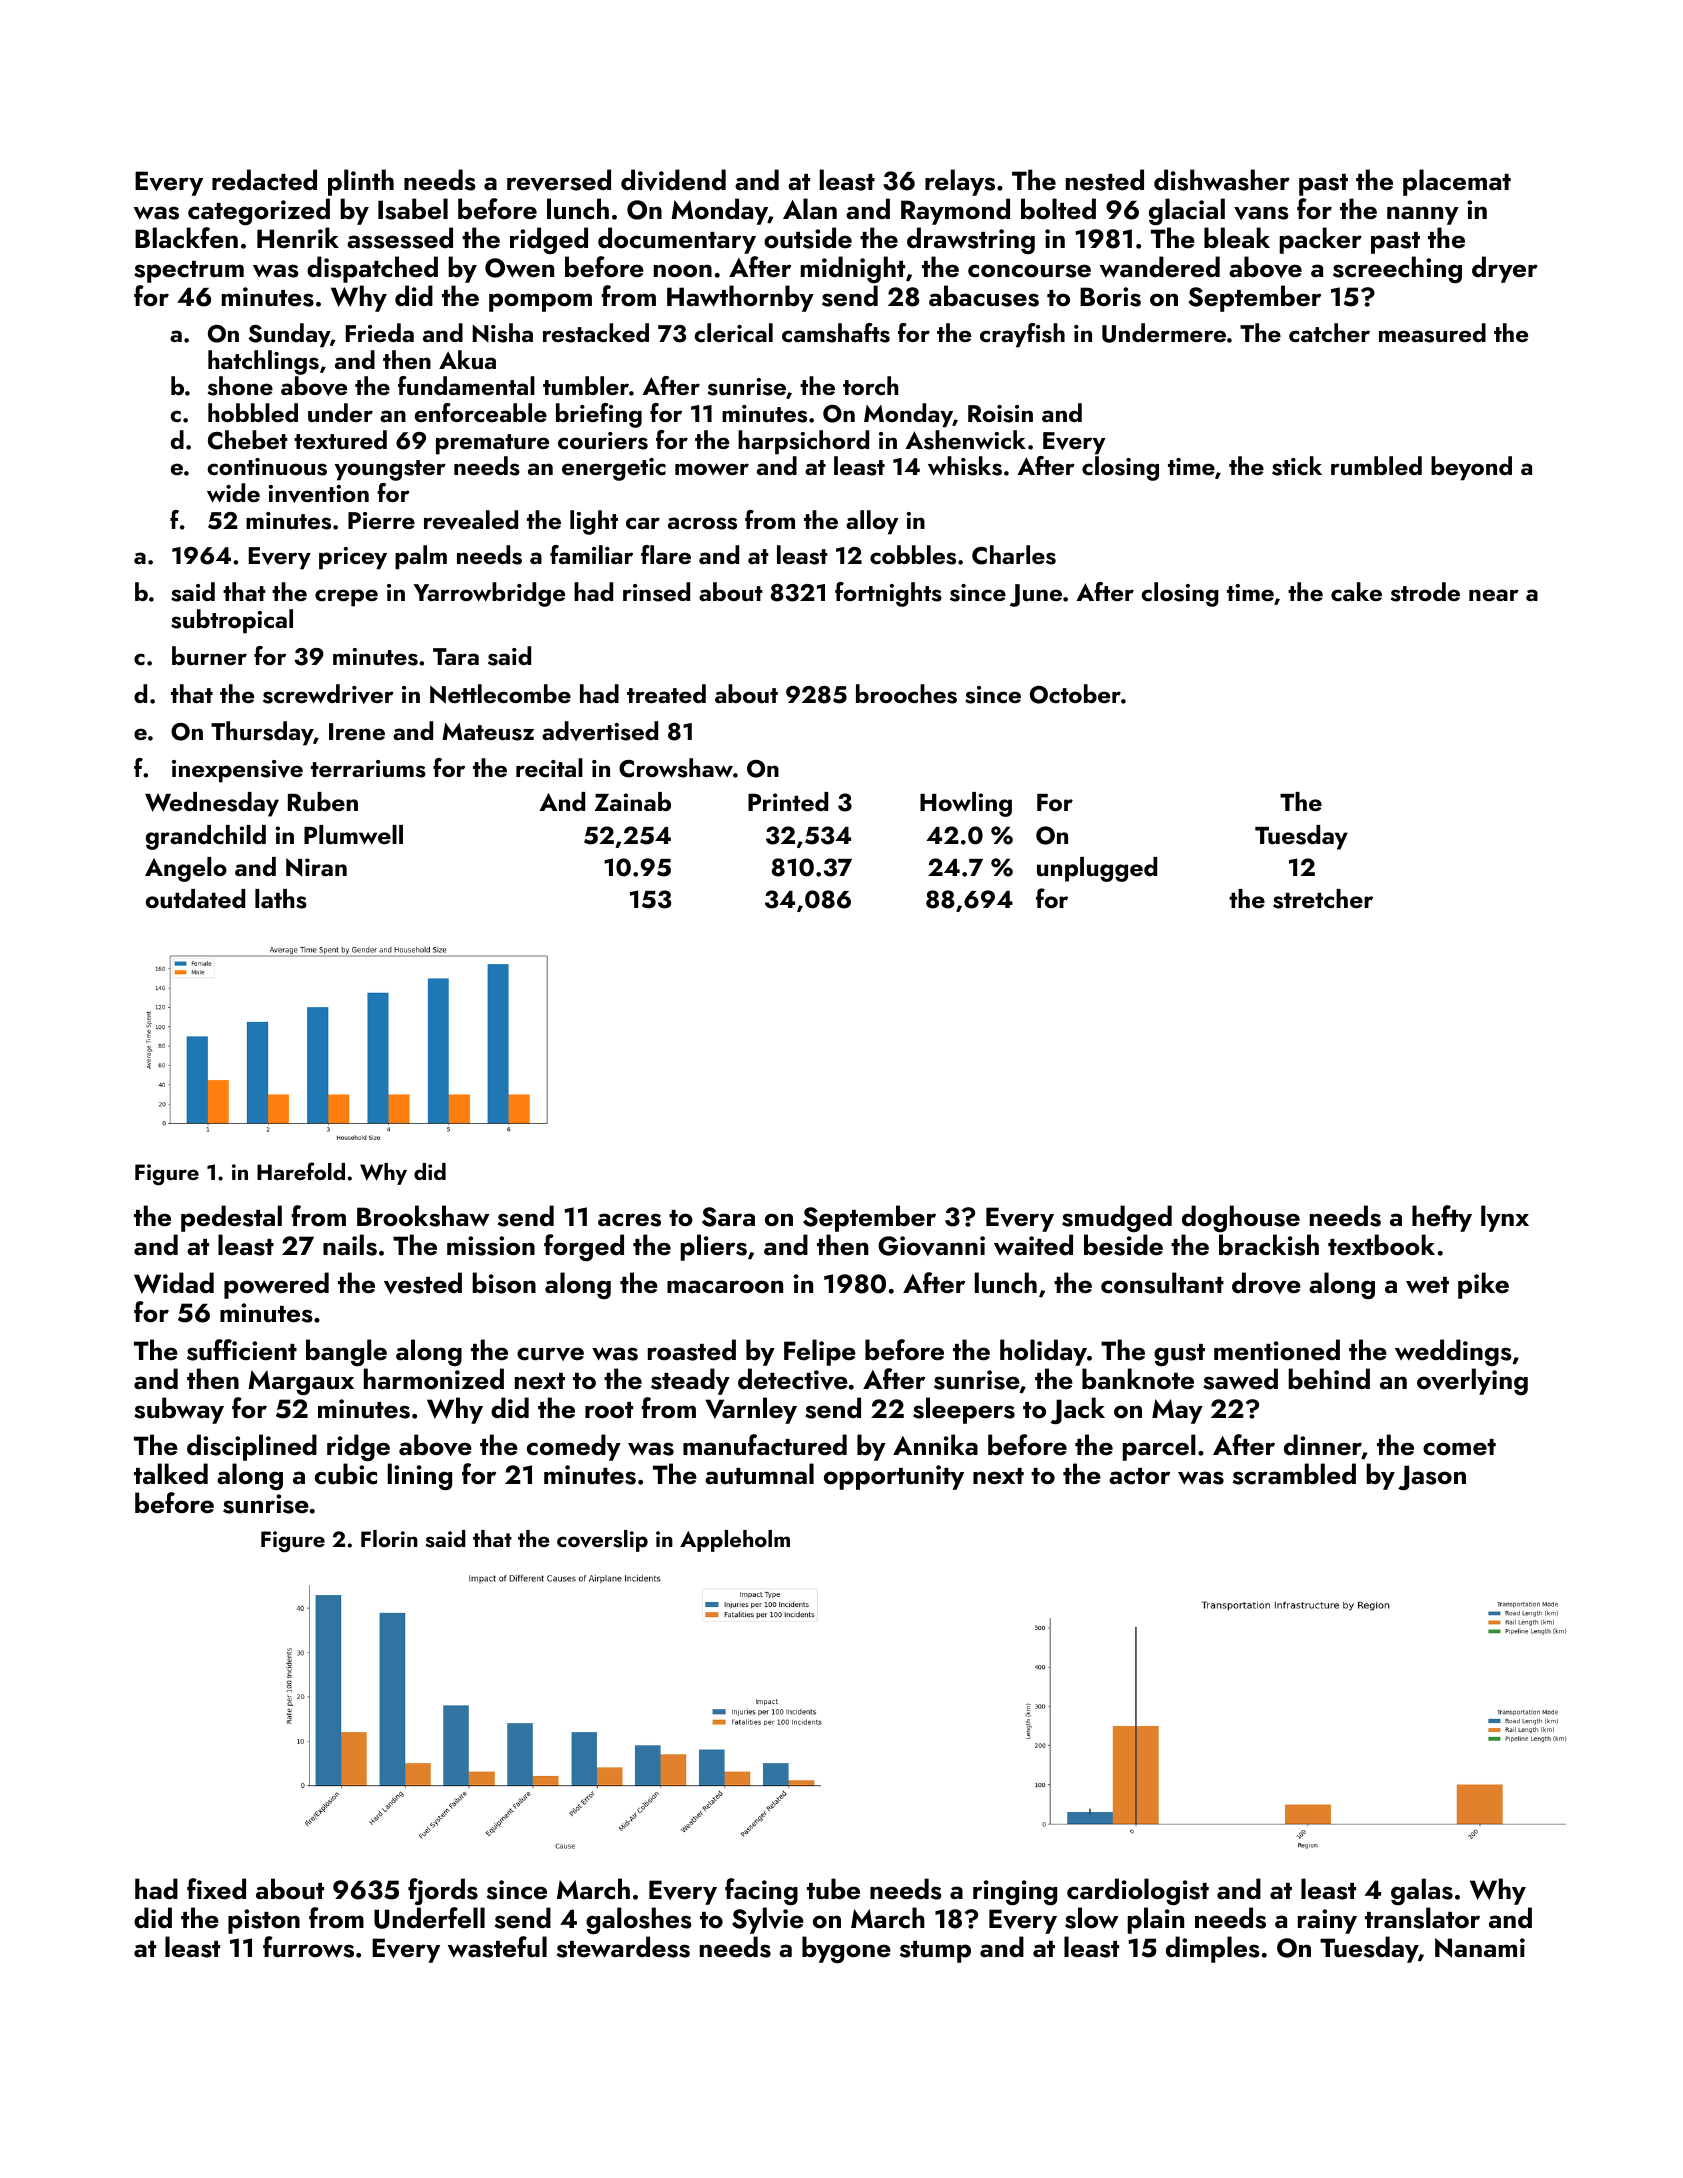  Describe the element at coordinates (1097, 869) in the screenshot. I see `unplugged` at that location.
